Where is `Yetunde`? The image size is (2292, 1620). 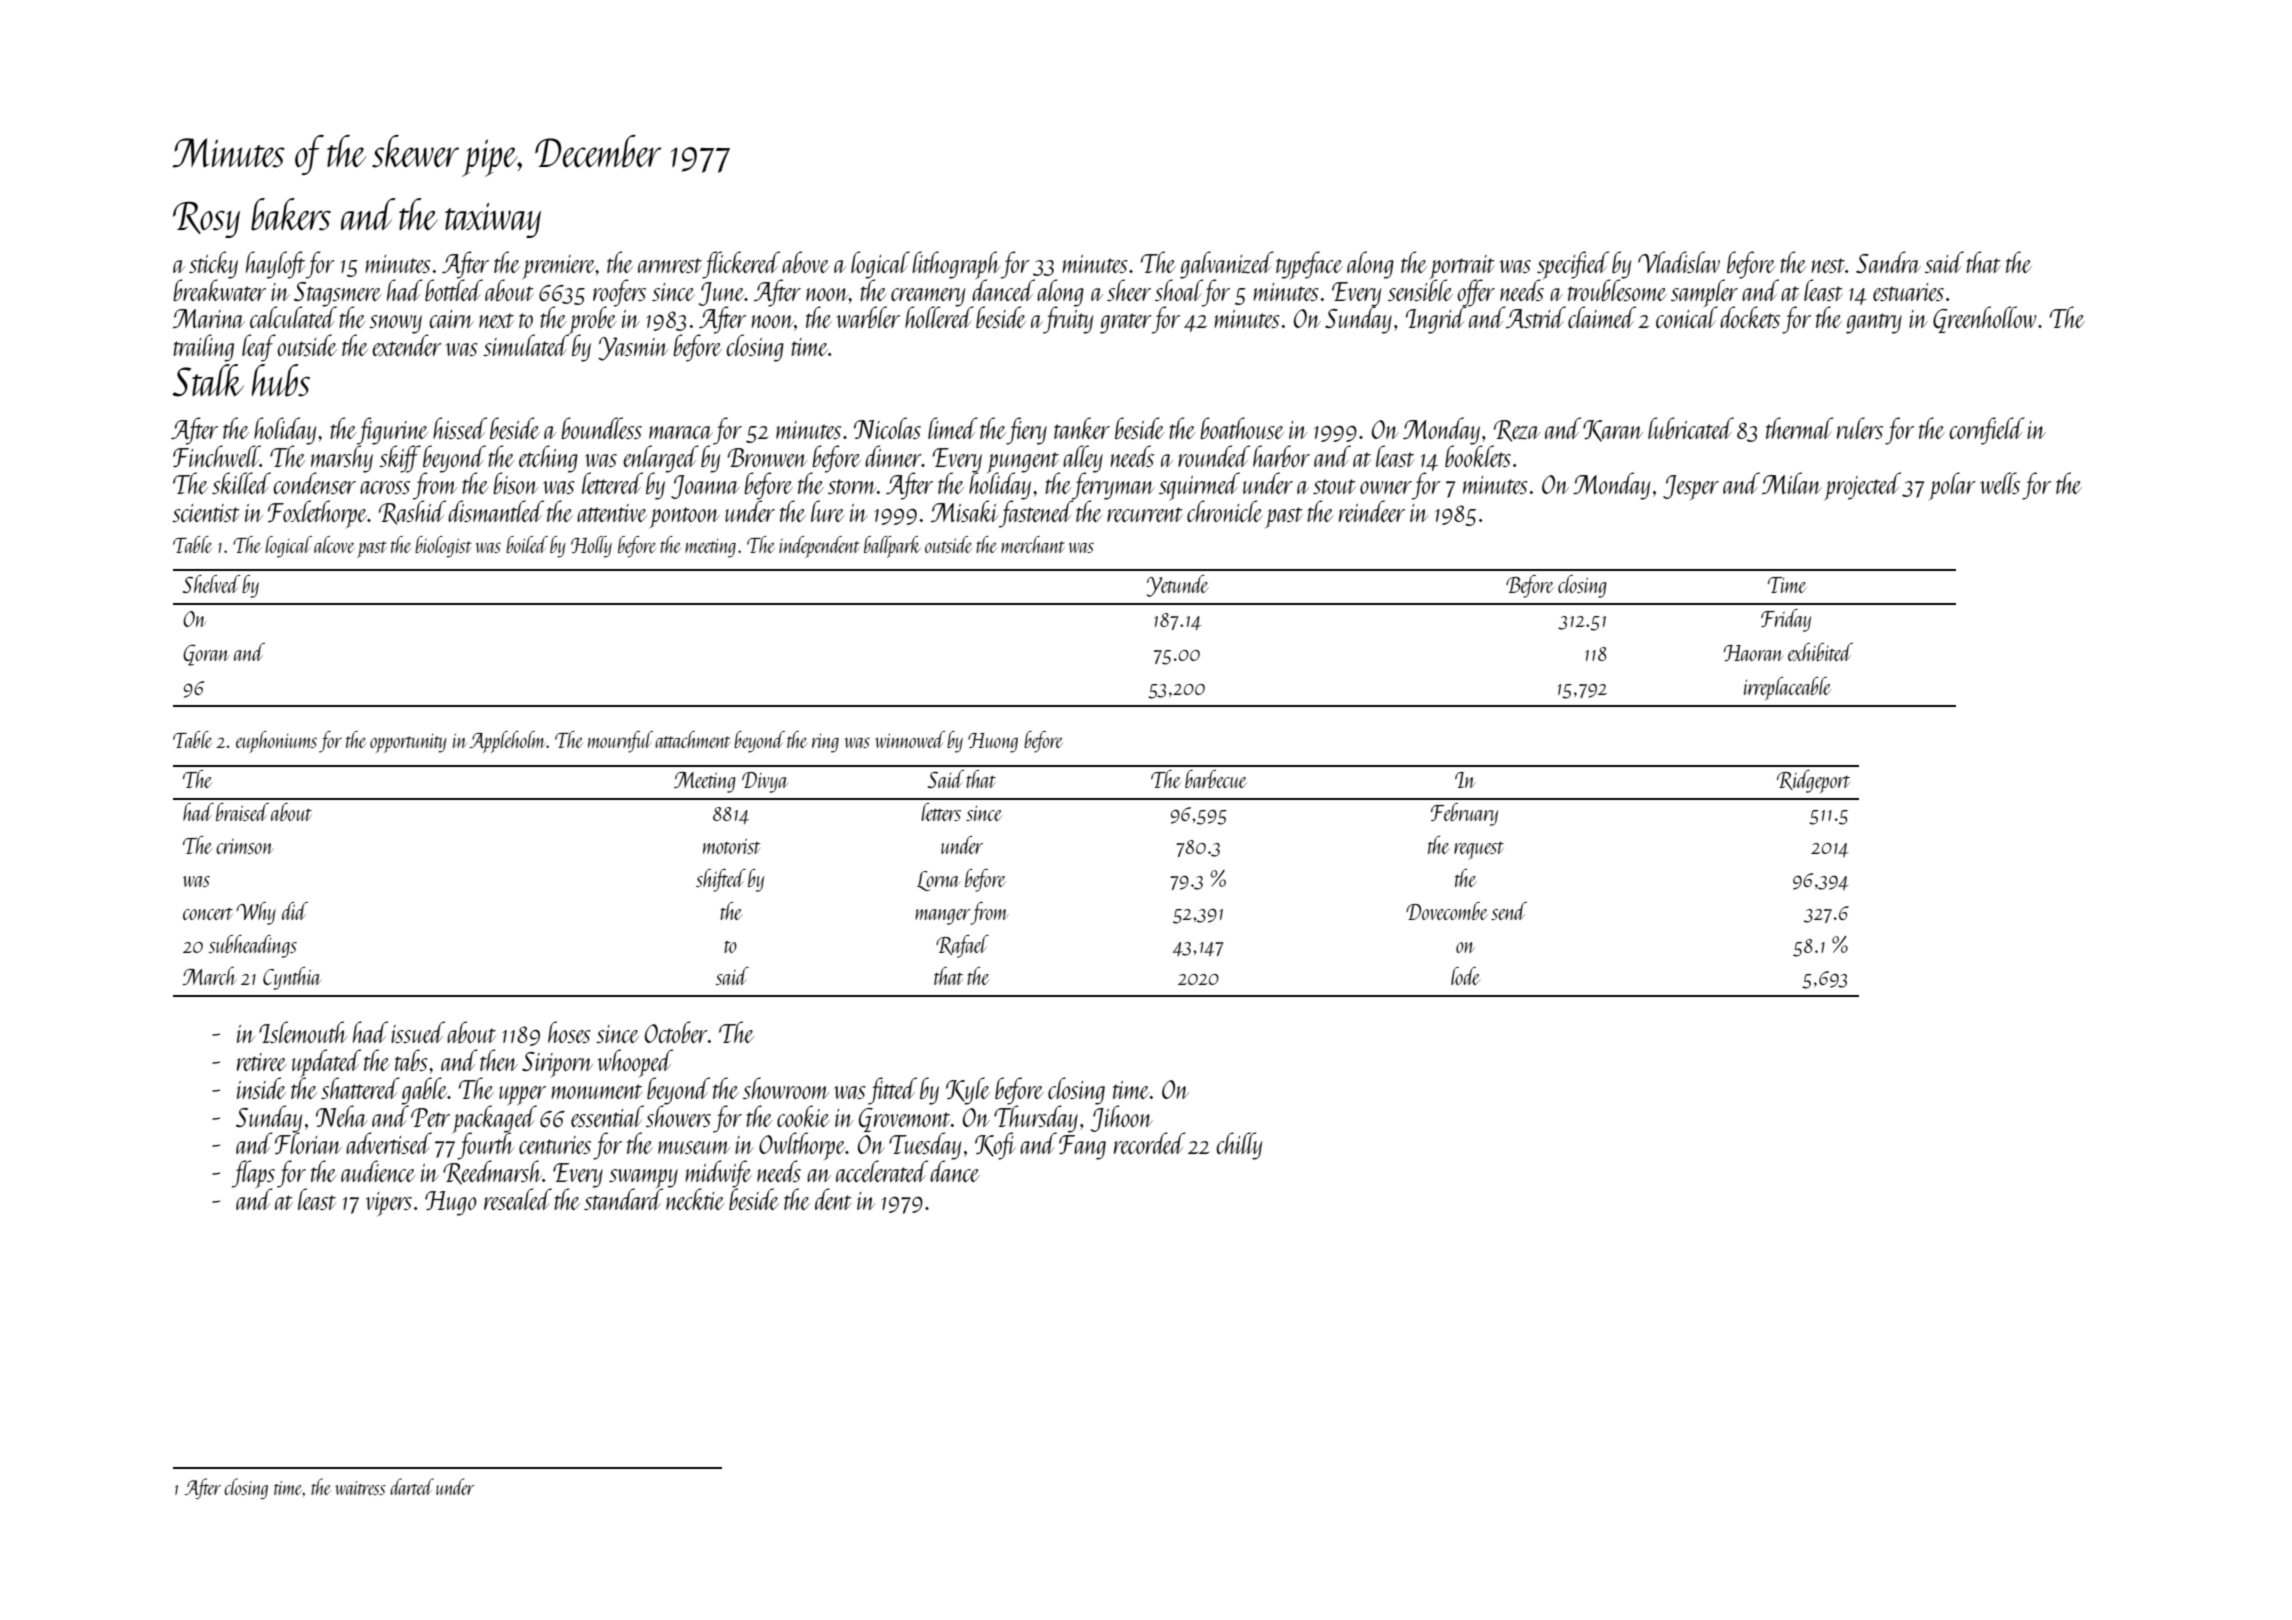
Yetunde is located at coordinates (1177, 586).
